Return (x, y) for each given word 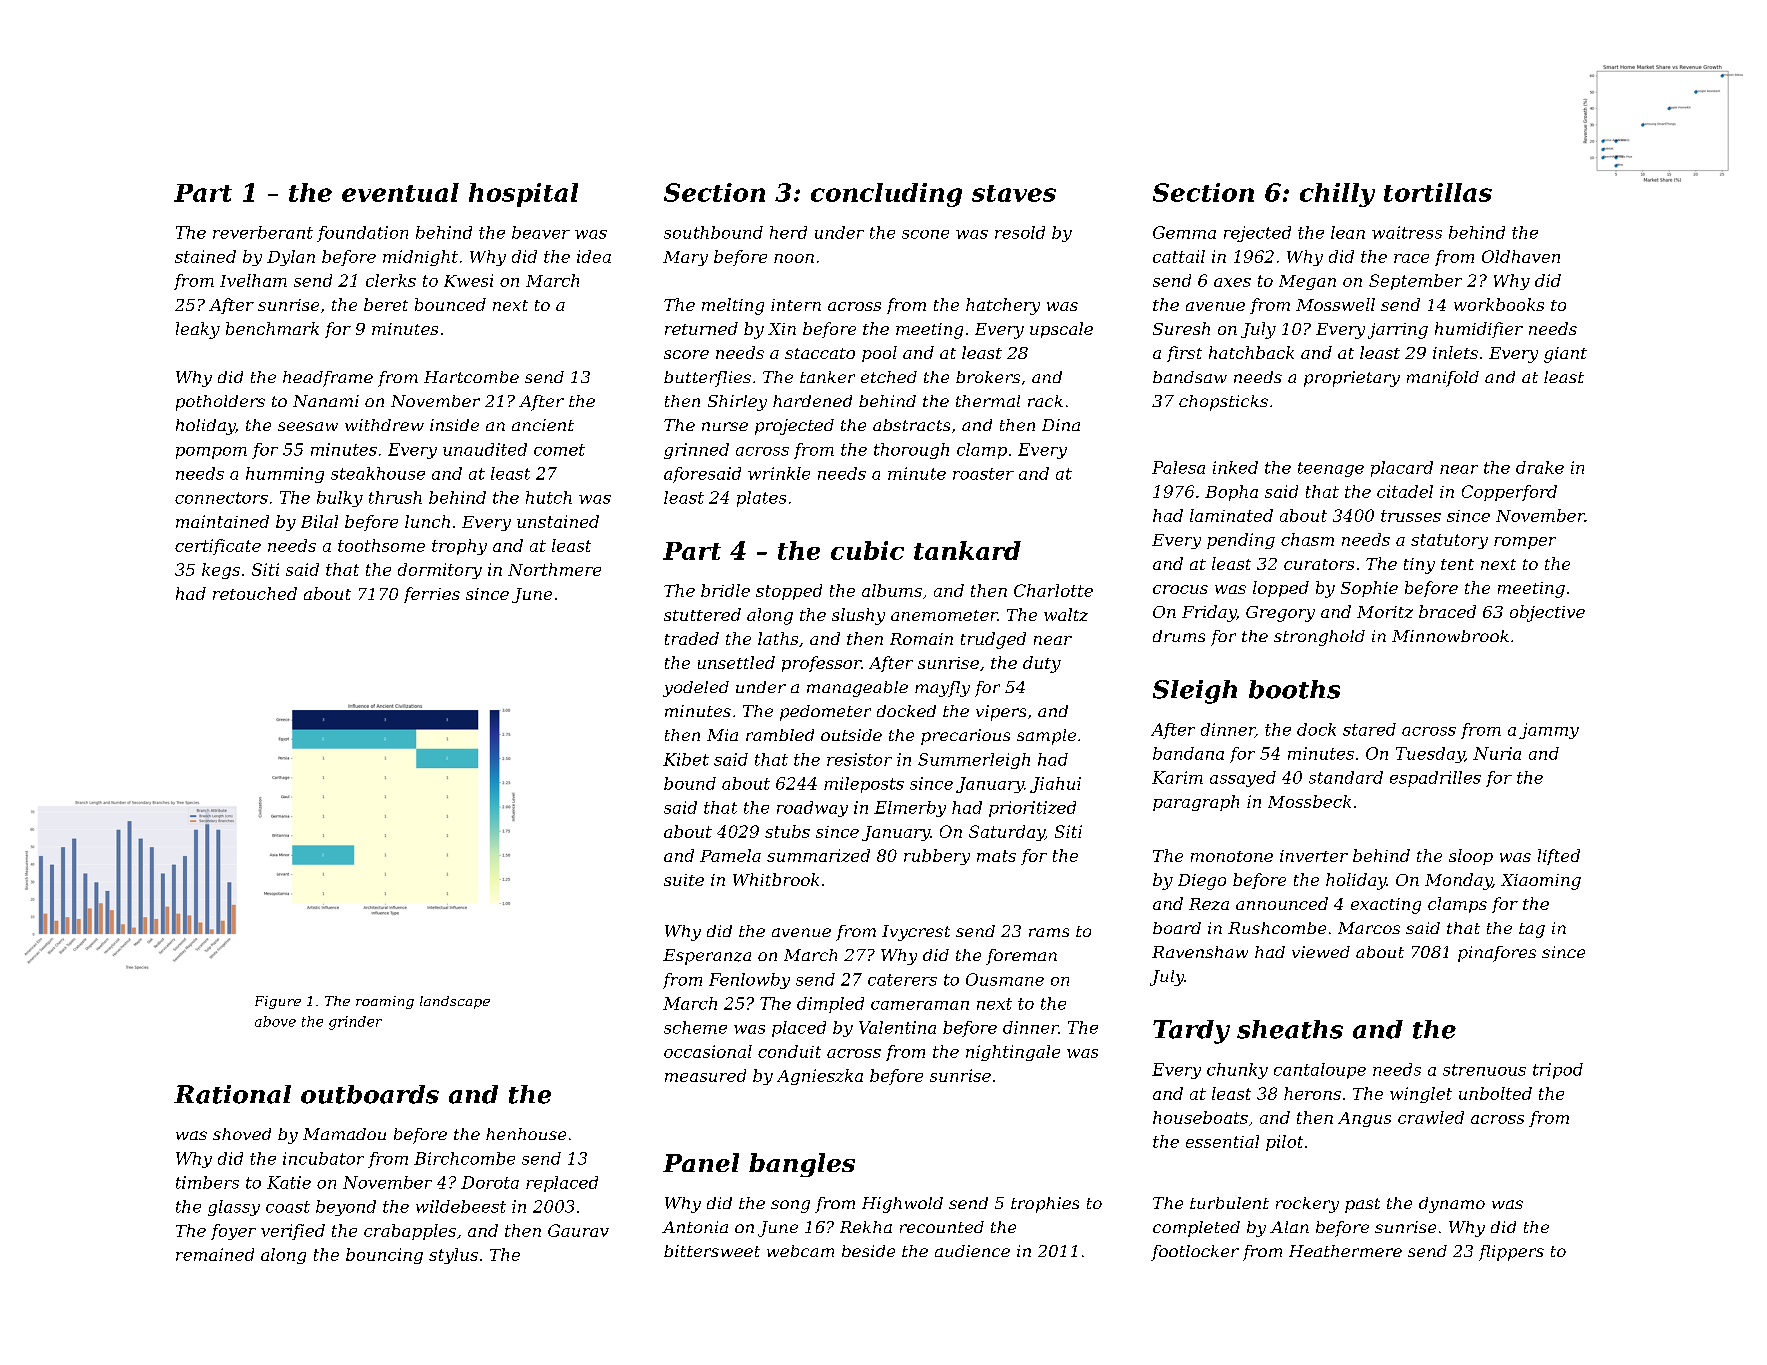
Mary (685, 258)
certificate (218, 547)
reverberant (263, 232)
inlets (1455, 352)
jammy (1549, 731)
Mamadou (344, 1134)
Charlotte (1053, 590)
